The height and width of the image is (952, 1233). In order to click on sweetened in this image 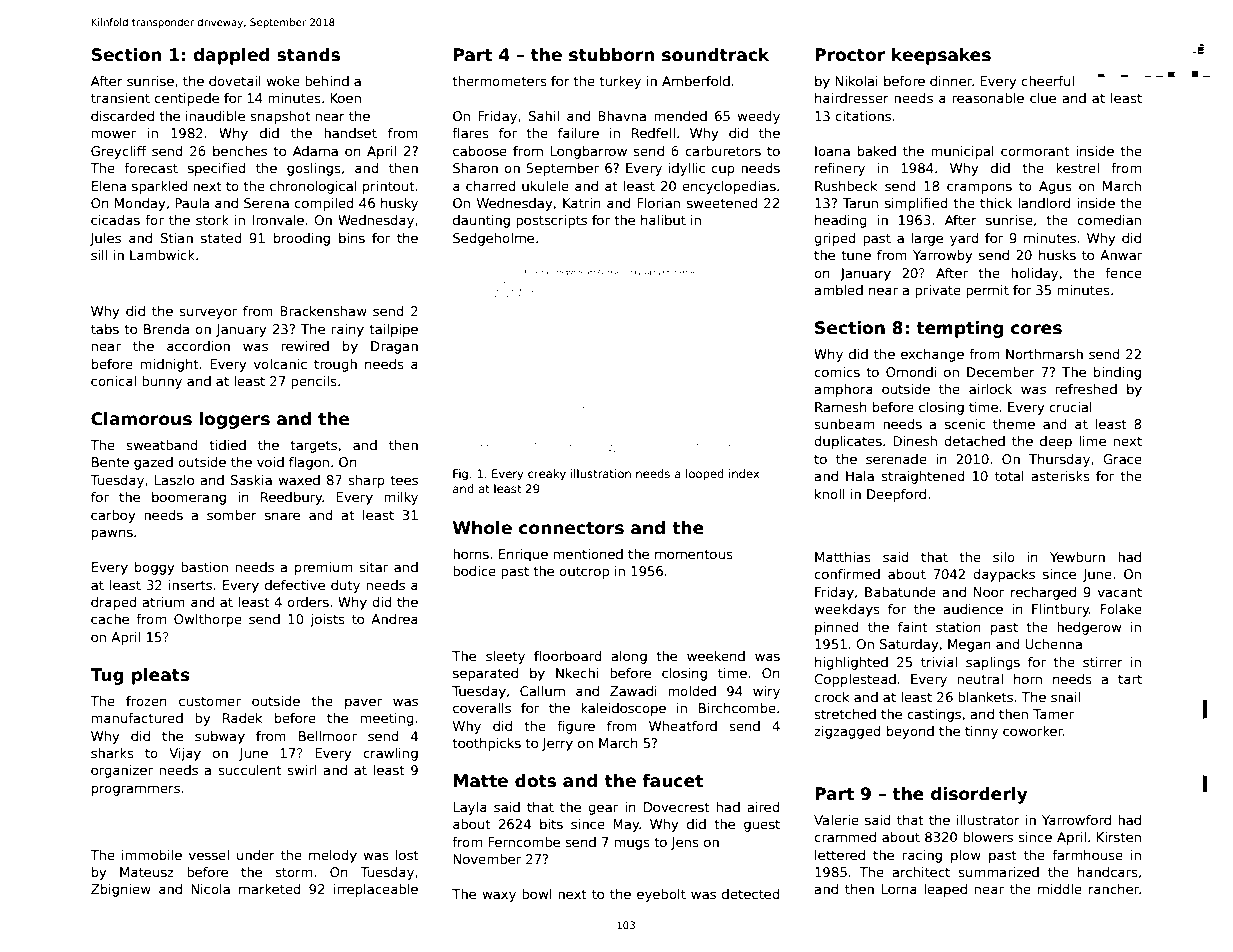, I will do `click(722, 203)`.
